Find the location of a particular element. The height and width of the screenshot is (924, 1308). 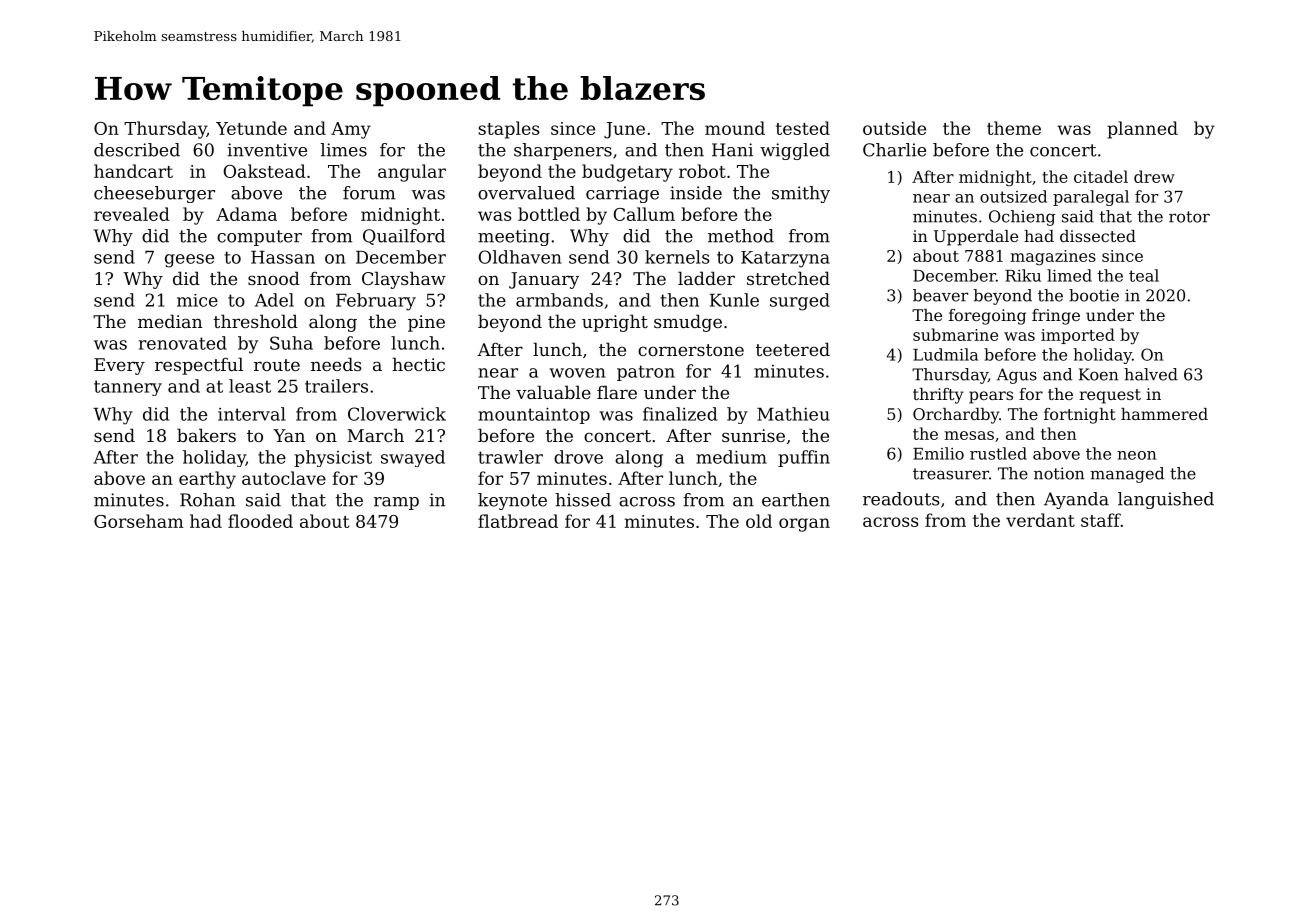

sharpeners is located at coordinates (563, 151).
